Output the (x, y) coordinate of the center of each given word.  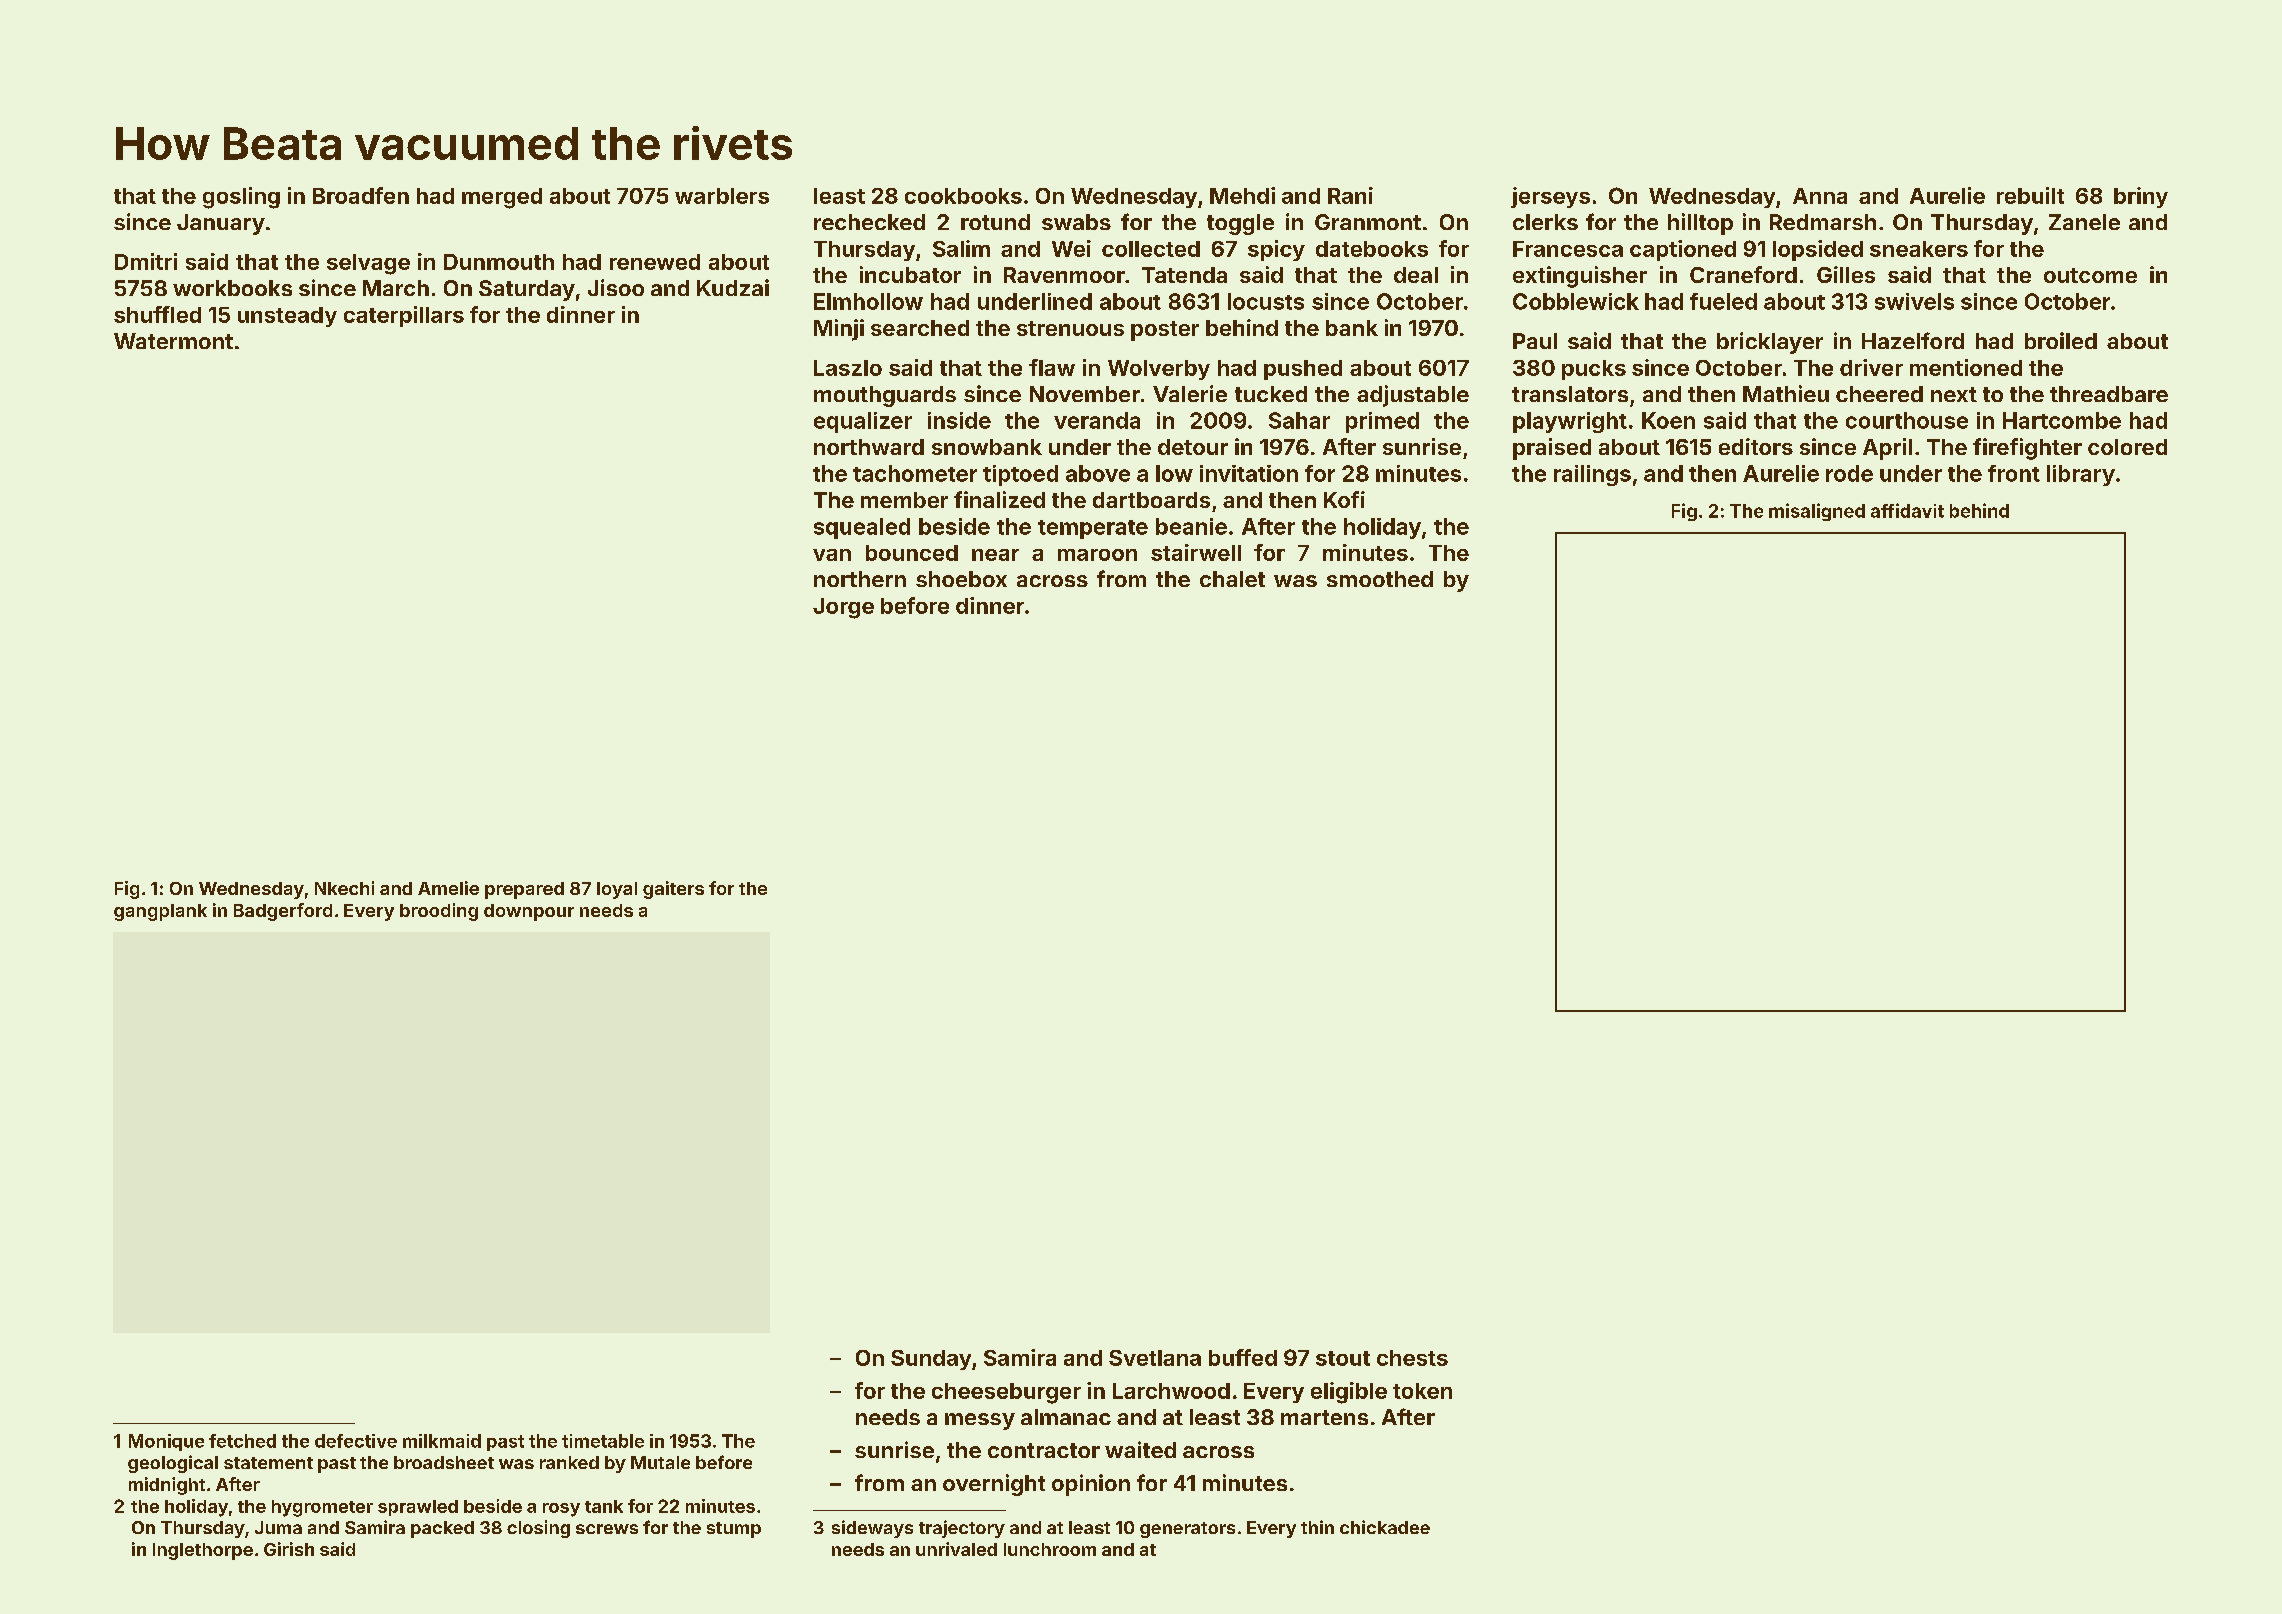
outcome (2090, 275)
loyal (617, 890)
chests (1412, 1358)
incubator (910, 274)
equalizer (863, 422)
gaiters (673, 890)
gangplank (160, 912)
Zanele (2084, 222)
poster (1165, 331)
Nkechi (344, 888)
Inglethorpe (203, 1551)
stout (1343, 1358)
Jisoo (616, 287)
